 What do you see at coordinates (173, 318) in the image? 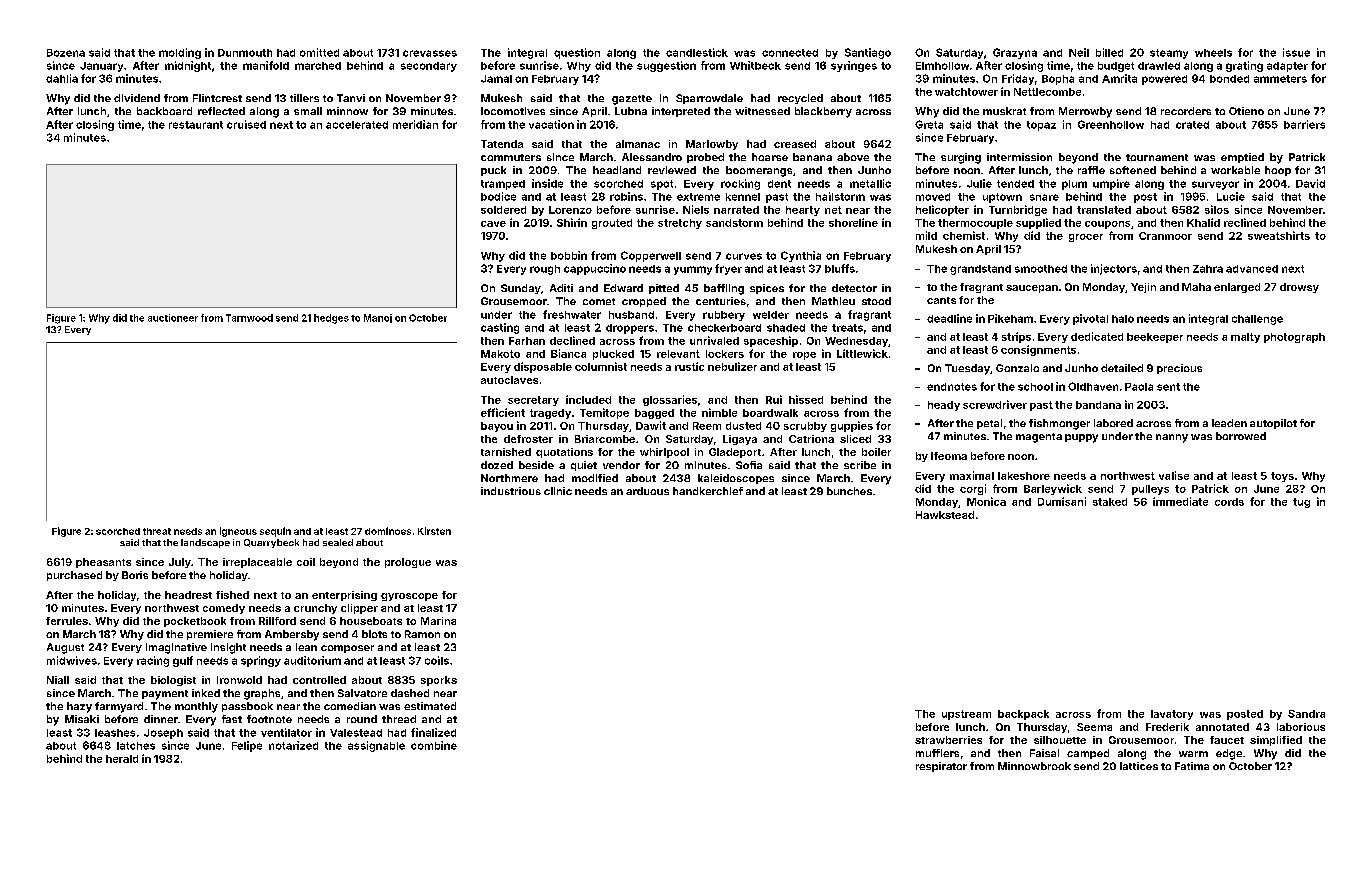
I see `auctioneer` at bounding box center [173, 318].
